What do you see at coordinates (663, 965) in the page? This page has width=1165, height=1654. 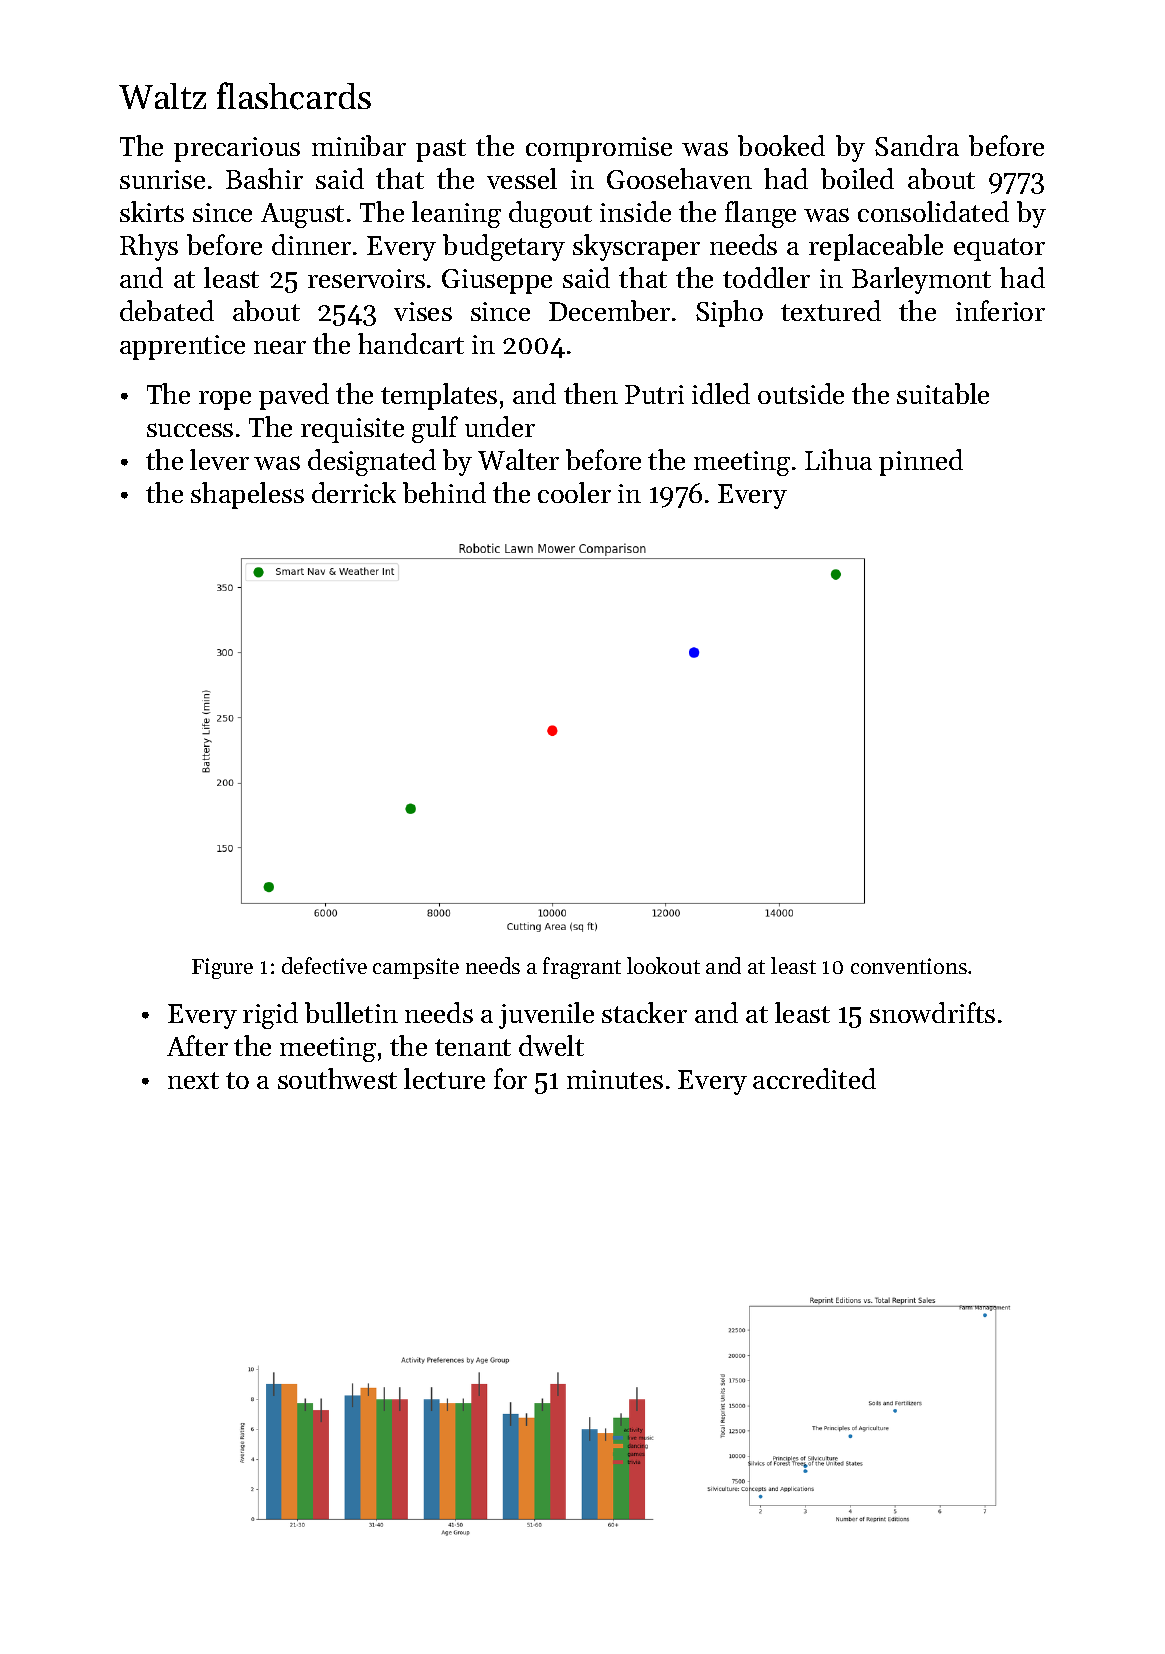 I see `lookout` at bounding box center [663, 965].
